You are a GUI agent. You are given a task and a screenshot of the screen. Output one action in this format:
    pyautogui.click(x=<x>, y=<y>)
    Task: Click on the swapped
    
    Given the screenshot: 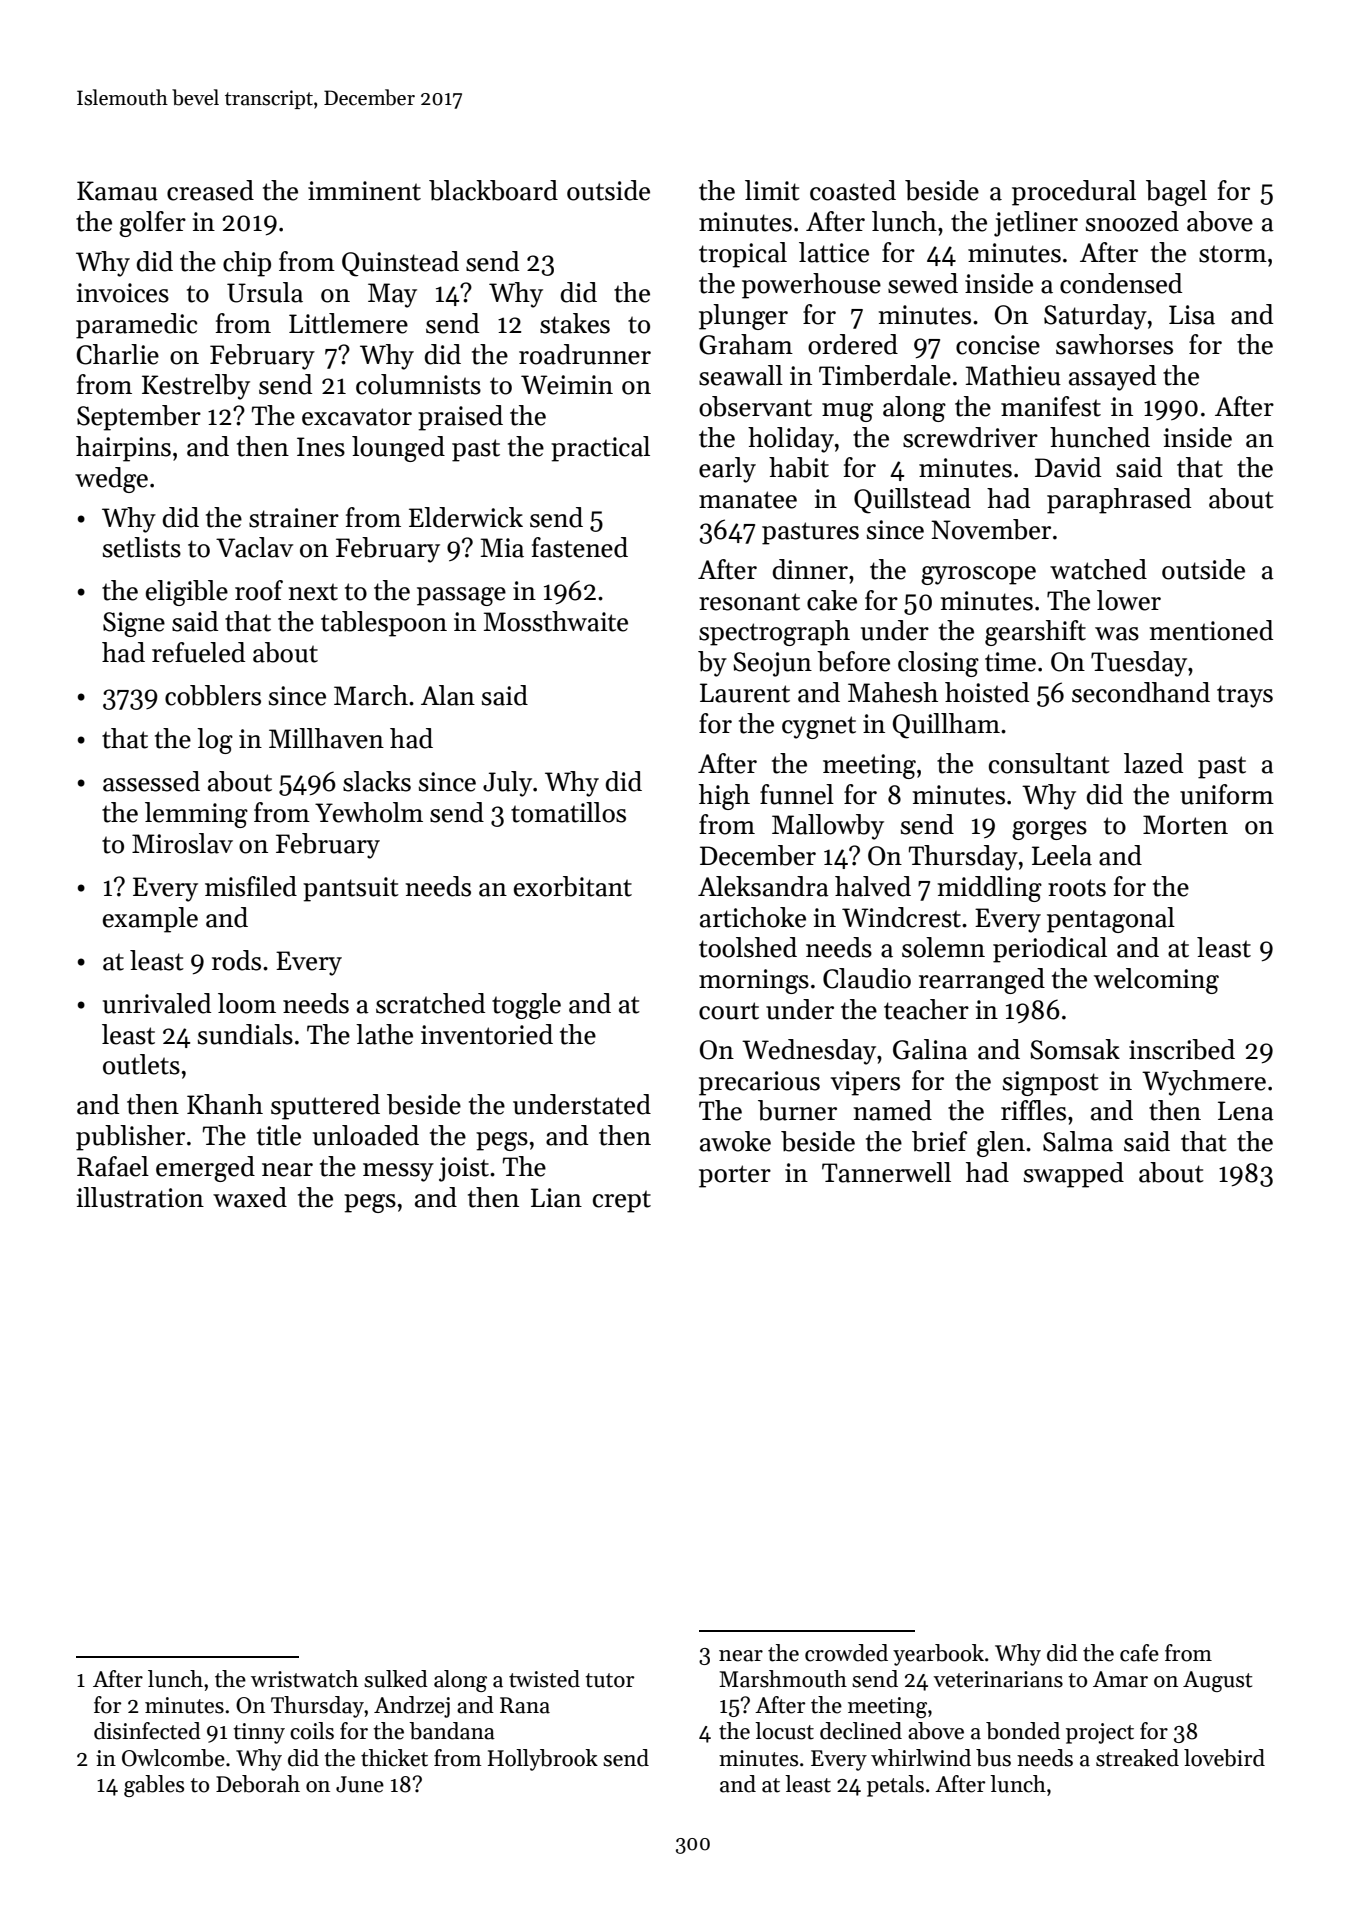 What is the action you would take?
    pyautogui.click(x=1074, y=1175)
